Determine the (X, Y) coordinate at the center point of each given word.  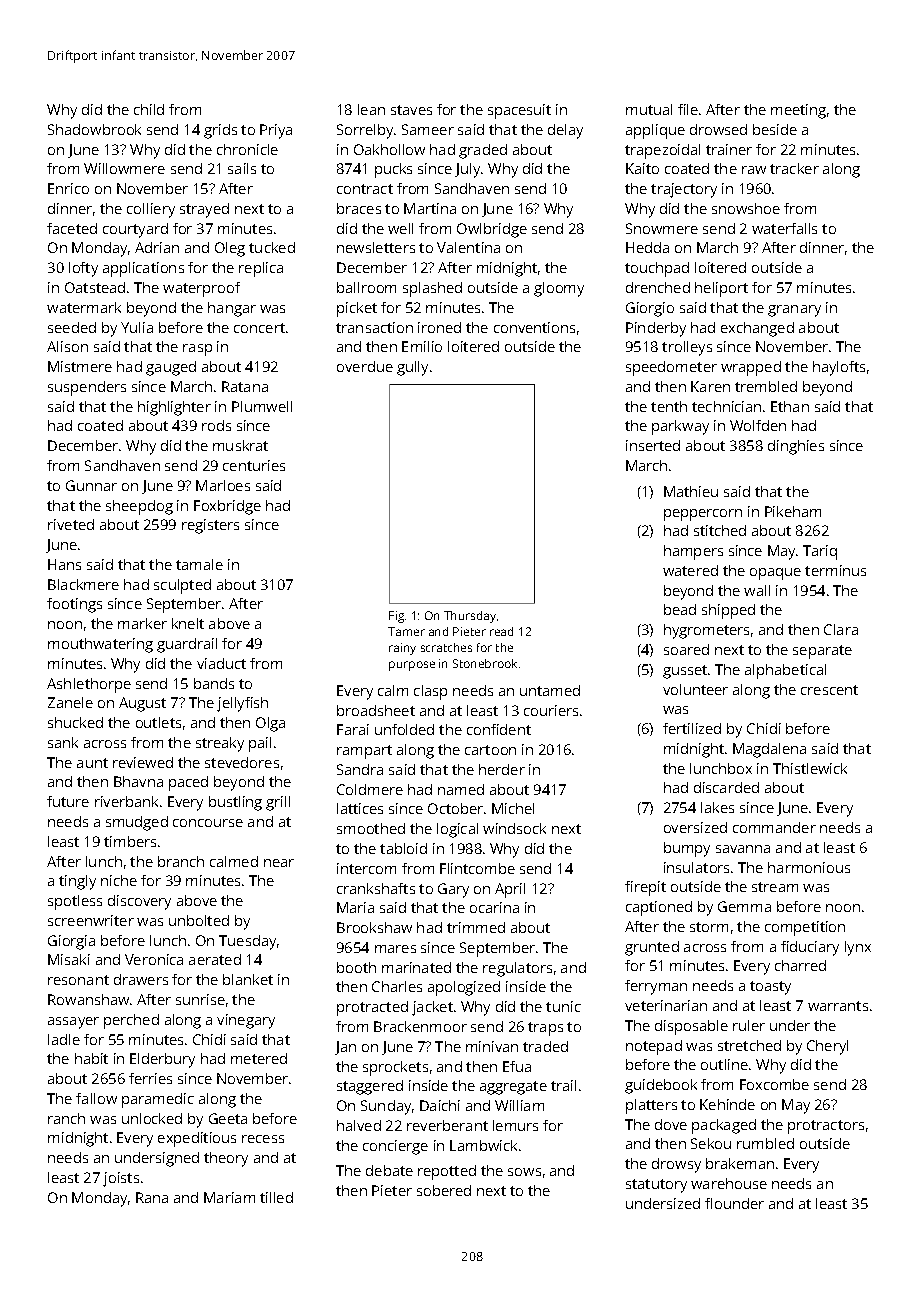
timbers (130, 841)
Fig (396, 617)
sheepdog (139, 507)
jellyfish (242, 704)
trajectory (684, 190)
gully (412, 368)
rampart (364, 752)
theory (226, 1159)
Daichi (440, 1105)
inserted (653, 445)
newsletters (376, 247)
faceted (72, 228)
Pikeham (793, 511)
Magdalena (769, 750)
